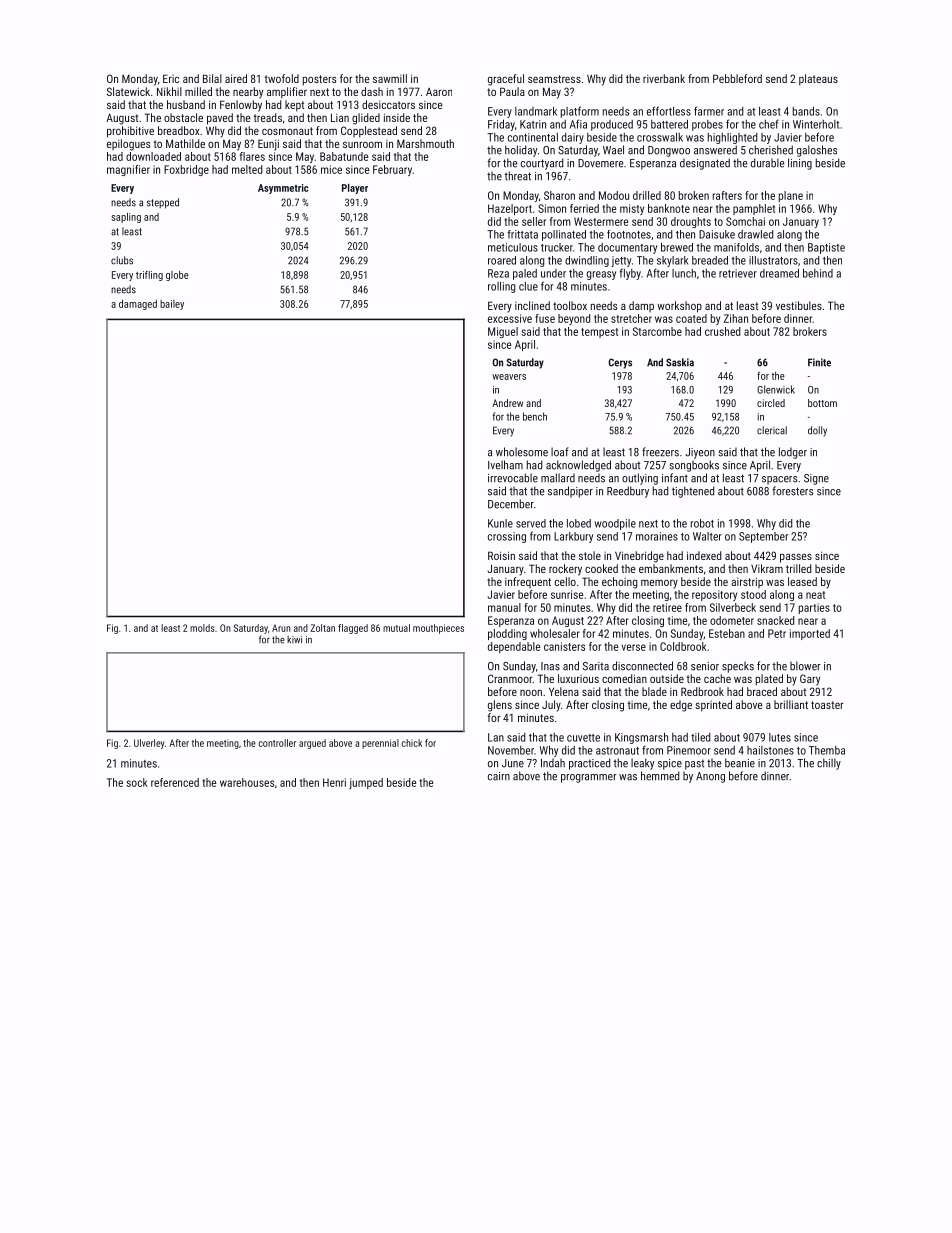 The width and height of the page is (952, 1233). What do you see at coordinates (277, 743) in the page?
I see `controller` at bounding box center [277, 743].
